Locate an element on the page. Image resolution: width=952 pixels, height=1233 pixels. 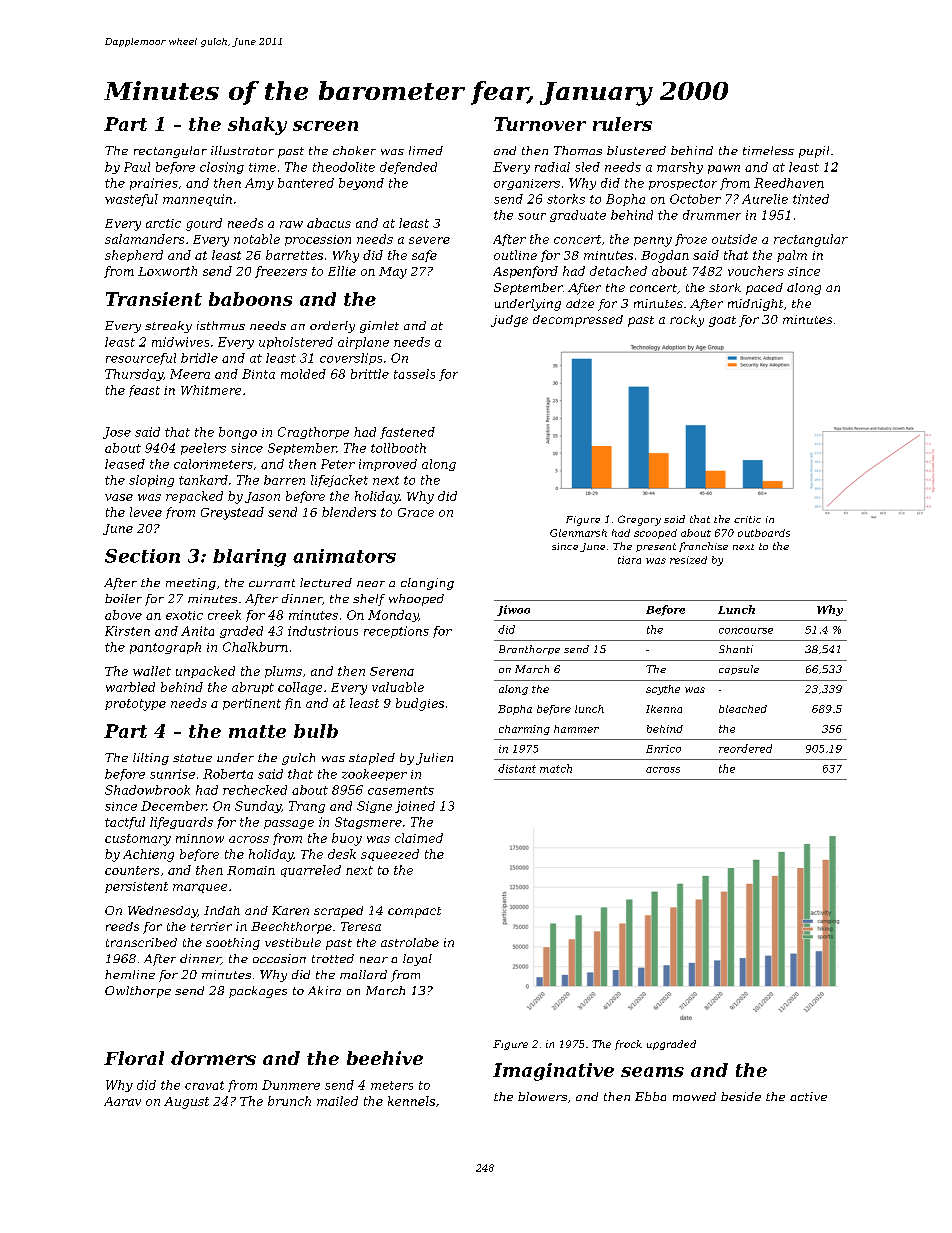
upholstered is located at coordinates (296, 343).
